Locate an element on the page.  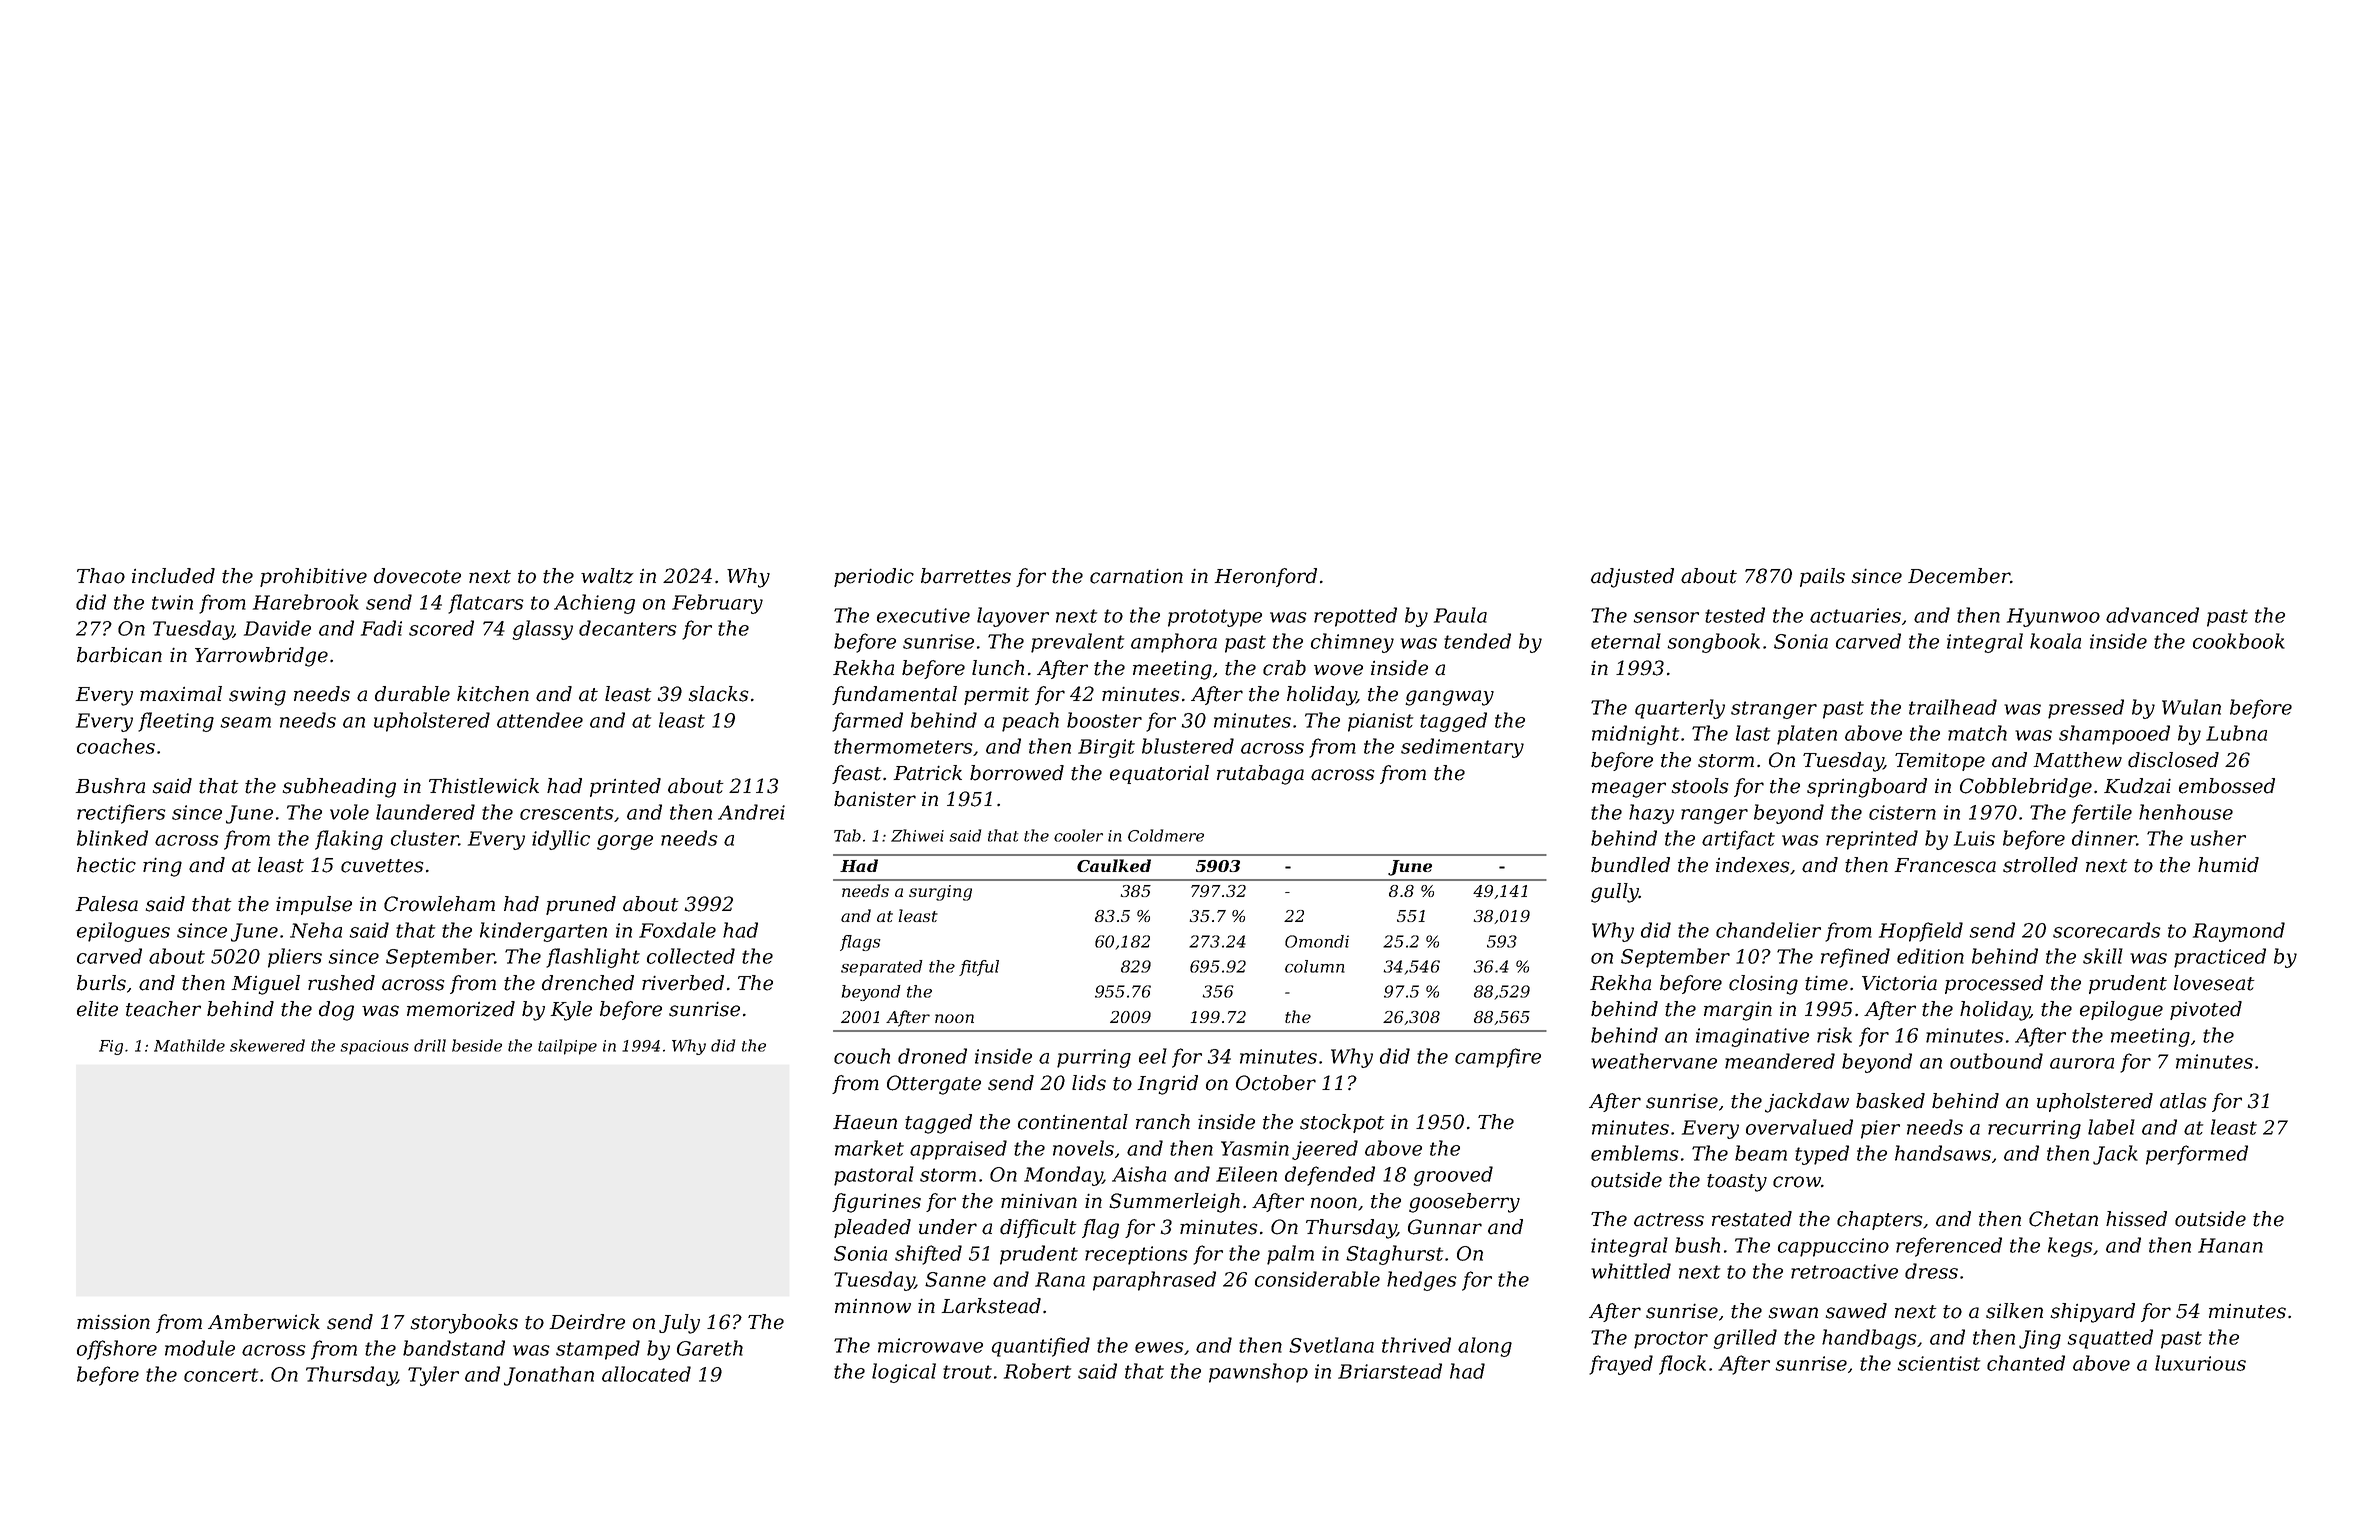
jeered is located at coordinates (1325, 1150).
